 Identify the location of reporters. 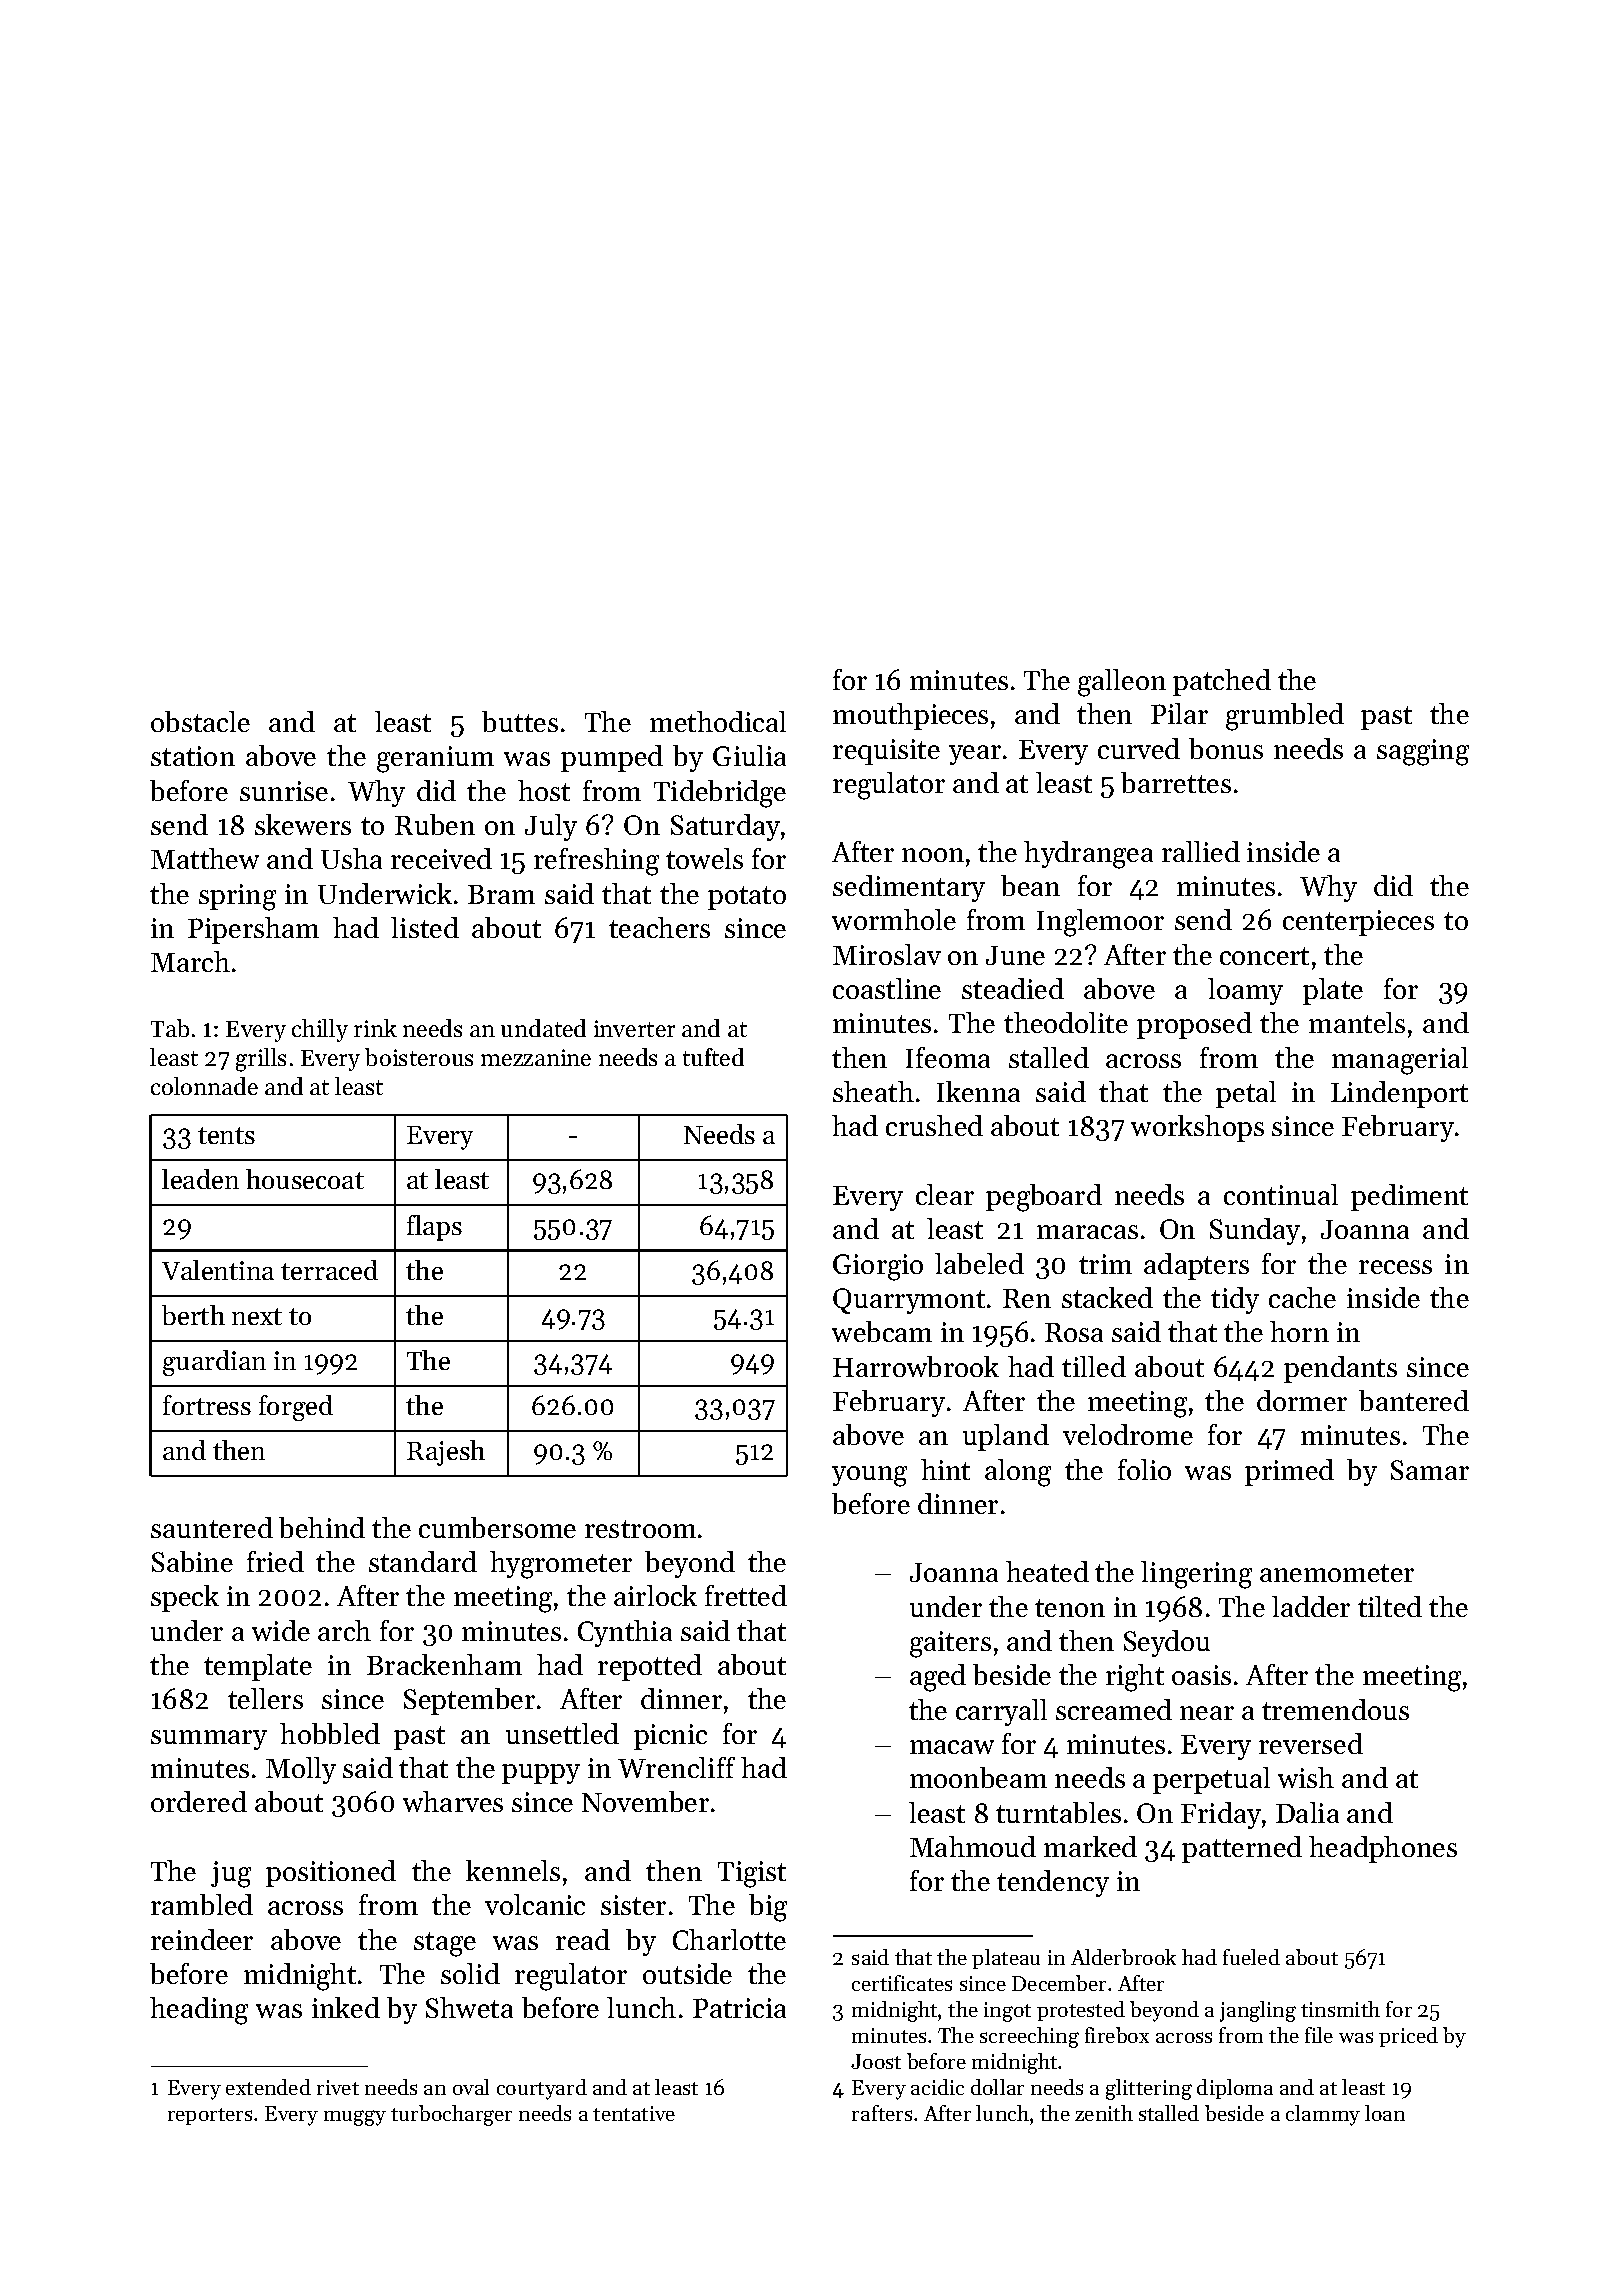
(210, 2116).
